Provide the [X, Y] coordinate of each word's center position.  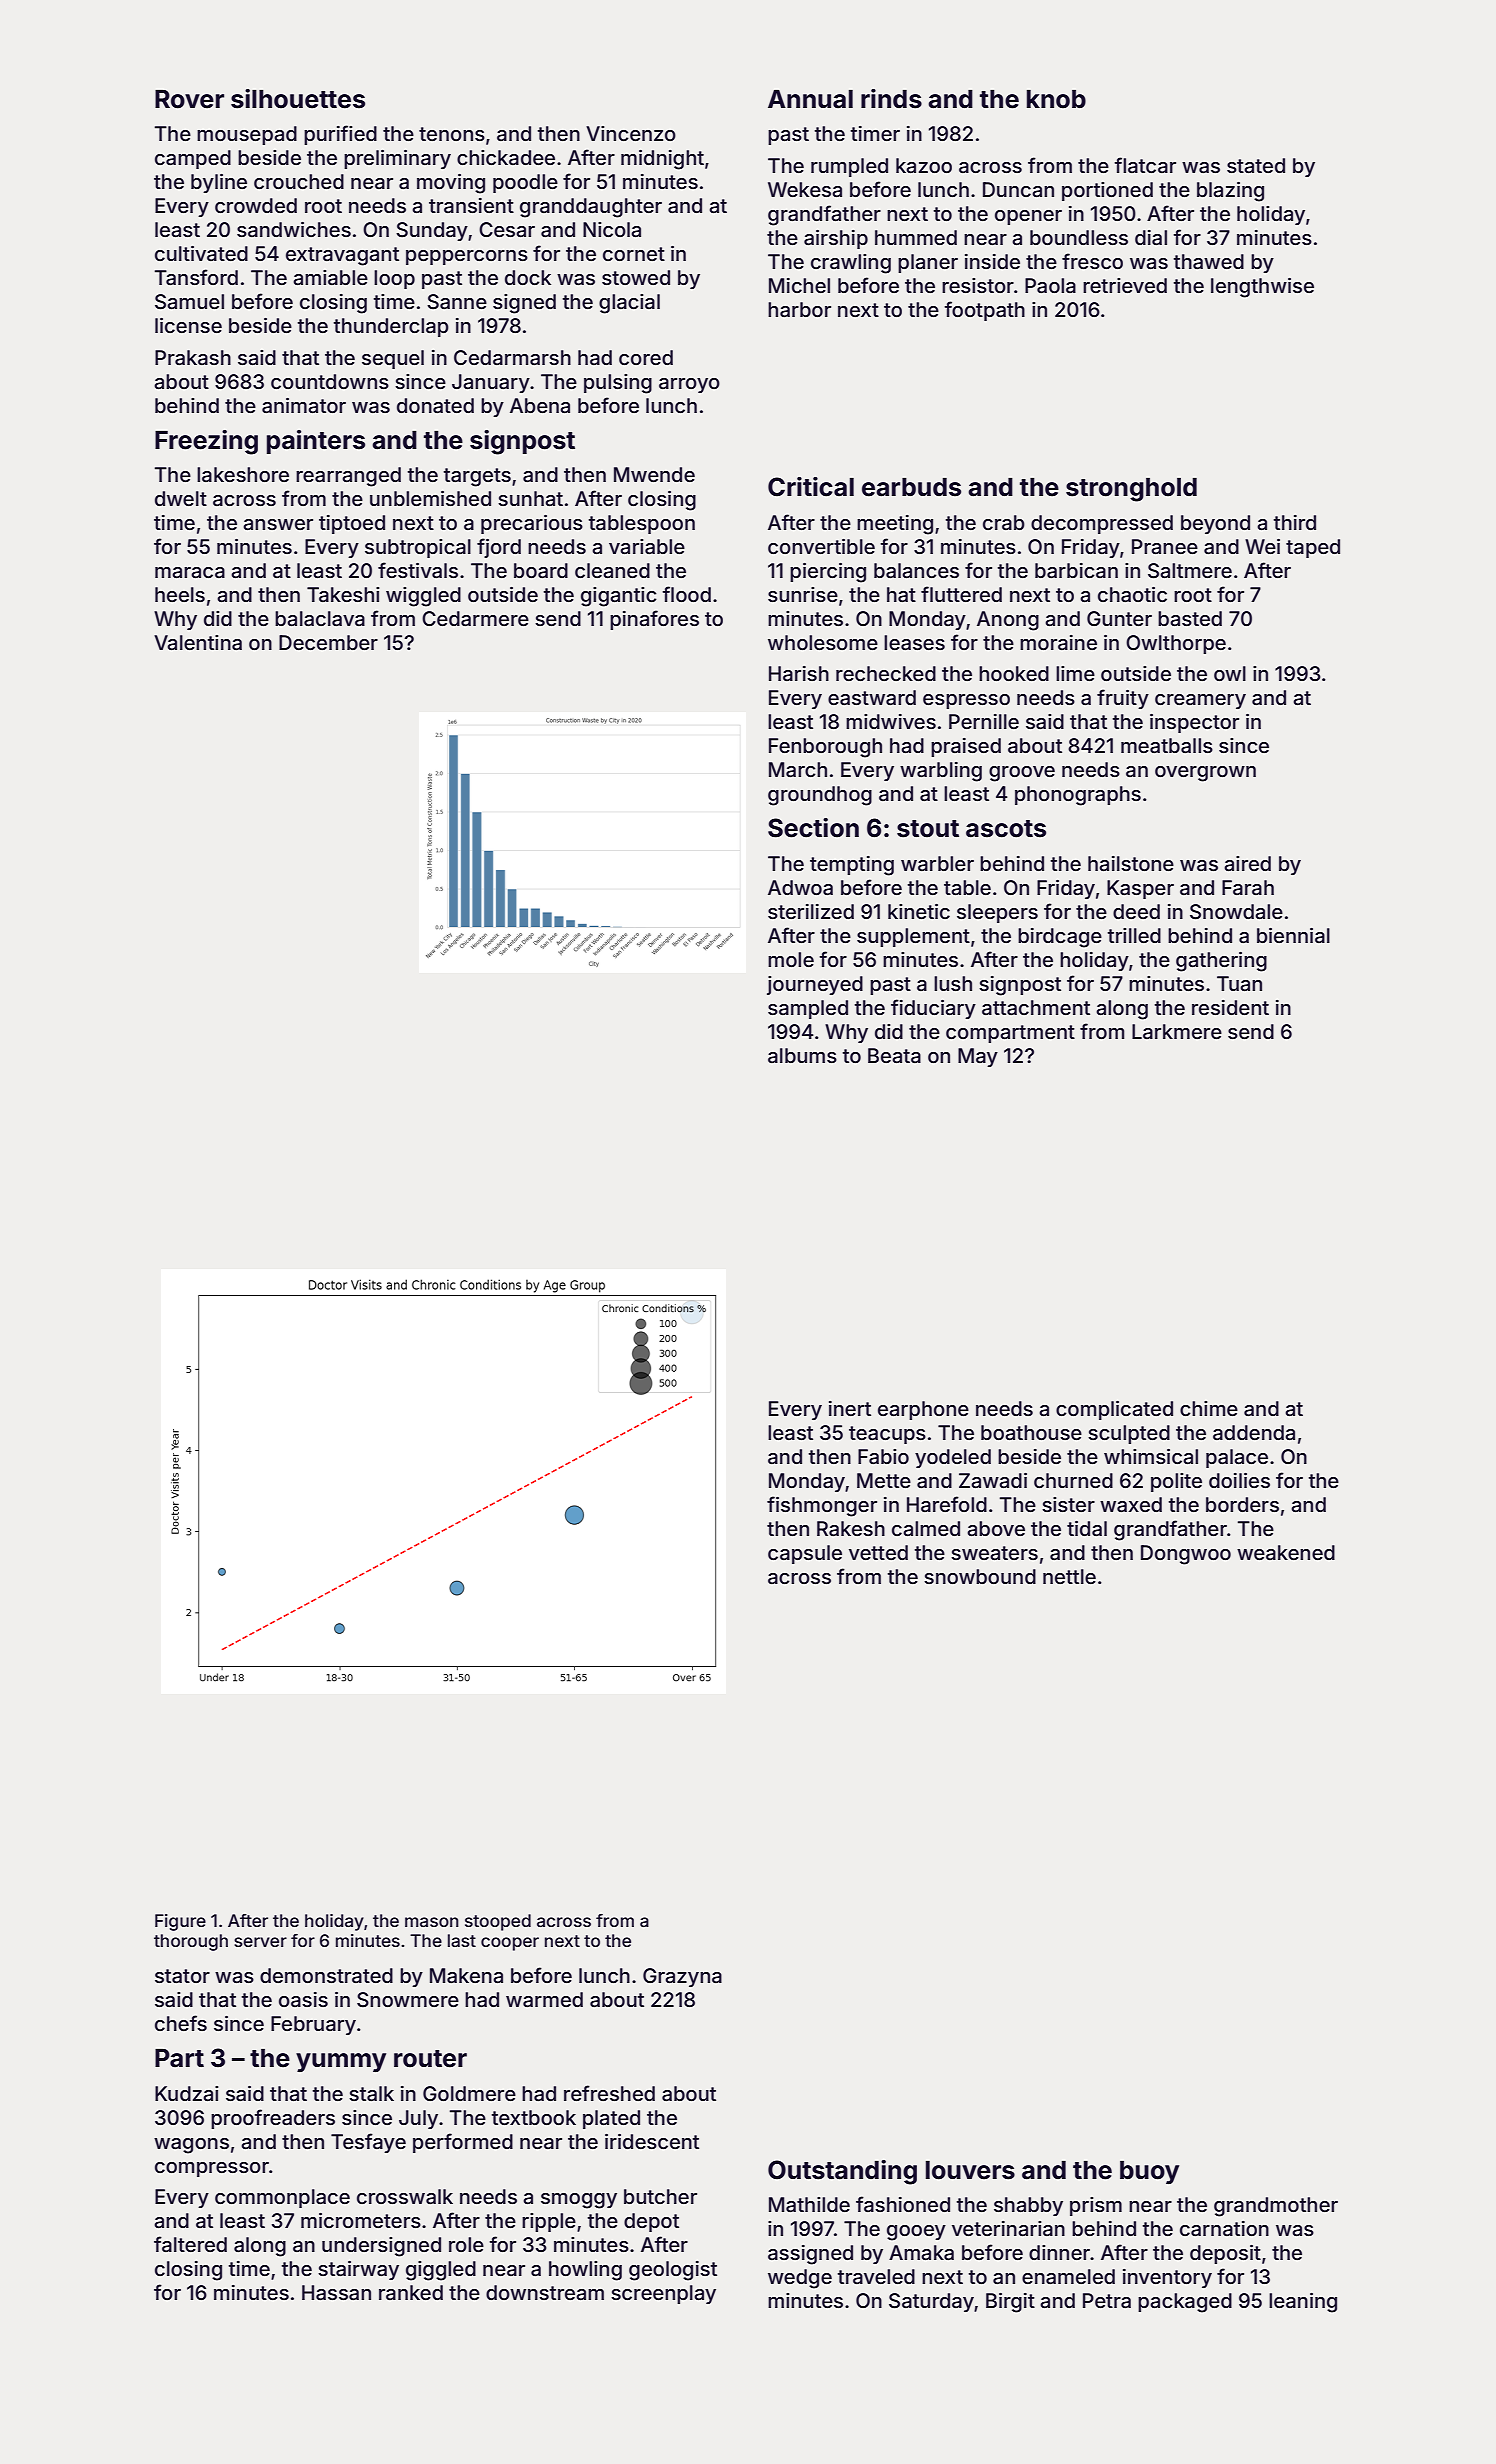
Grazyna [682, 1977]
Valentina [198, 642]
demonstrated [326, 1975]
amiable [330, 277]
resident [1230, 1007]
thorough [191, 1942]
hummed [916, 237]
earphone [923, 1410]
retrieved [1125, 285]
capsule [805, 1554]
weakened [1286, 1552]
